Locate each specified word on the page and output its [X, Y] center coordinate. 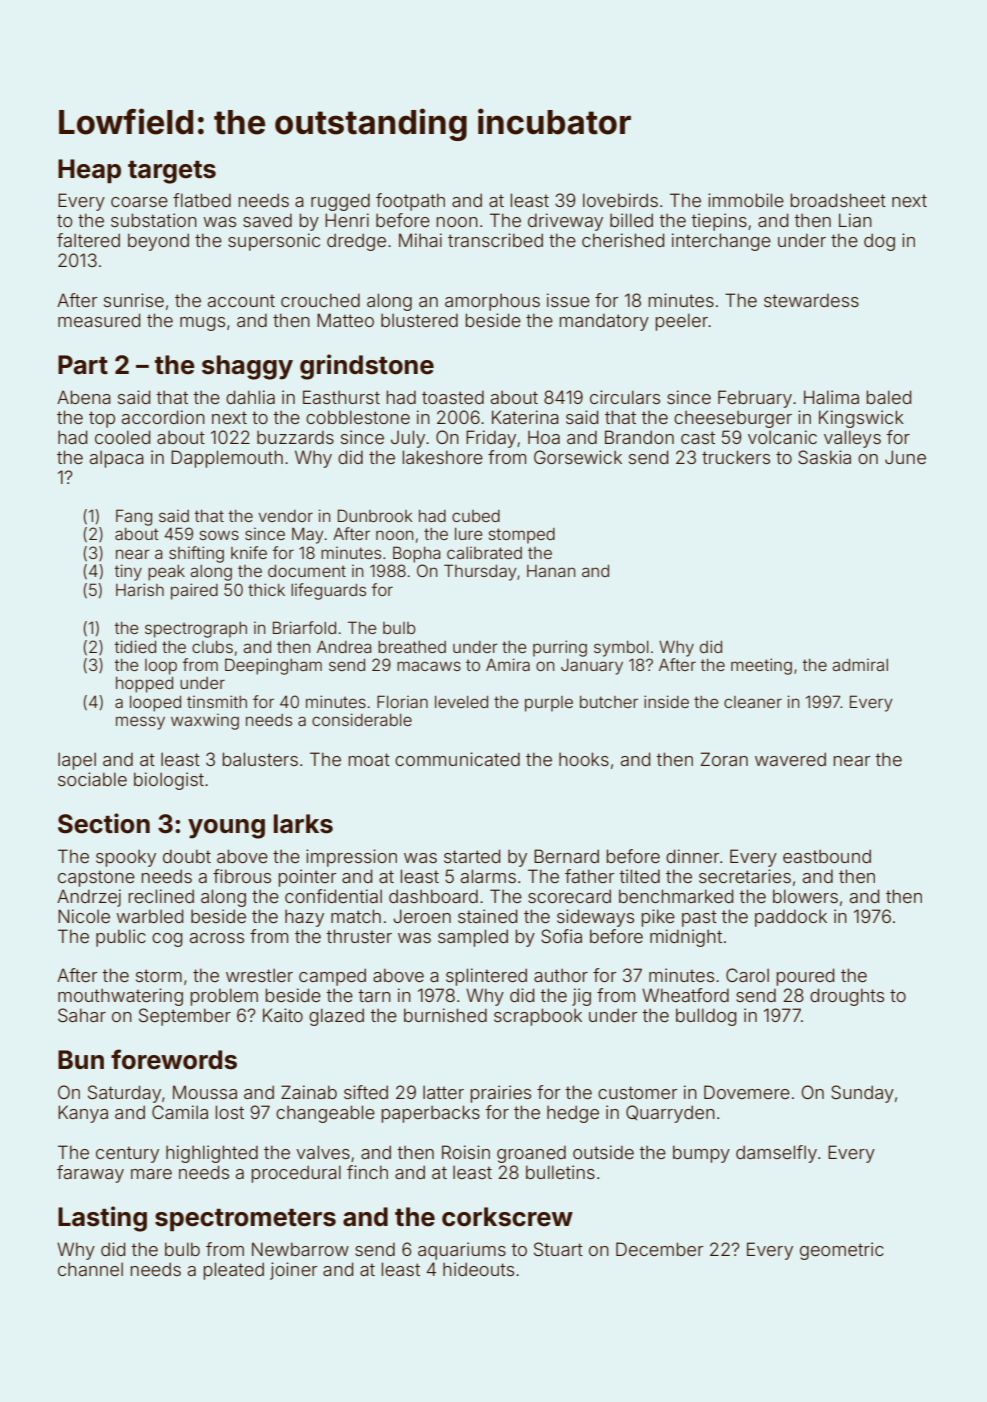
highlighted [212, 1154]
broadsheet [838, 200]
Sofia [561, 936]
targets [172, 172]
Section [104, 823]
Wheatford [685, 995]
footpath [410, 202]
